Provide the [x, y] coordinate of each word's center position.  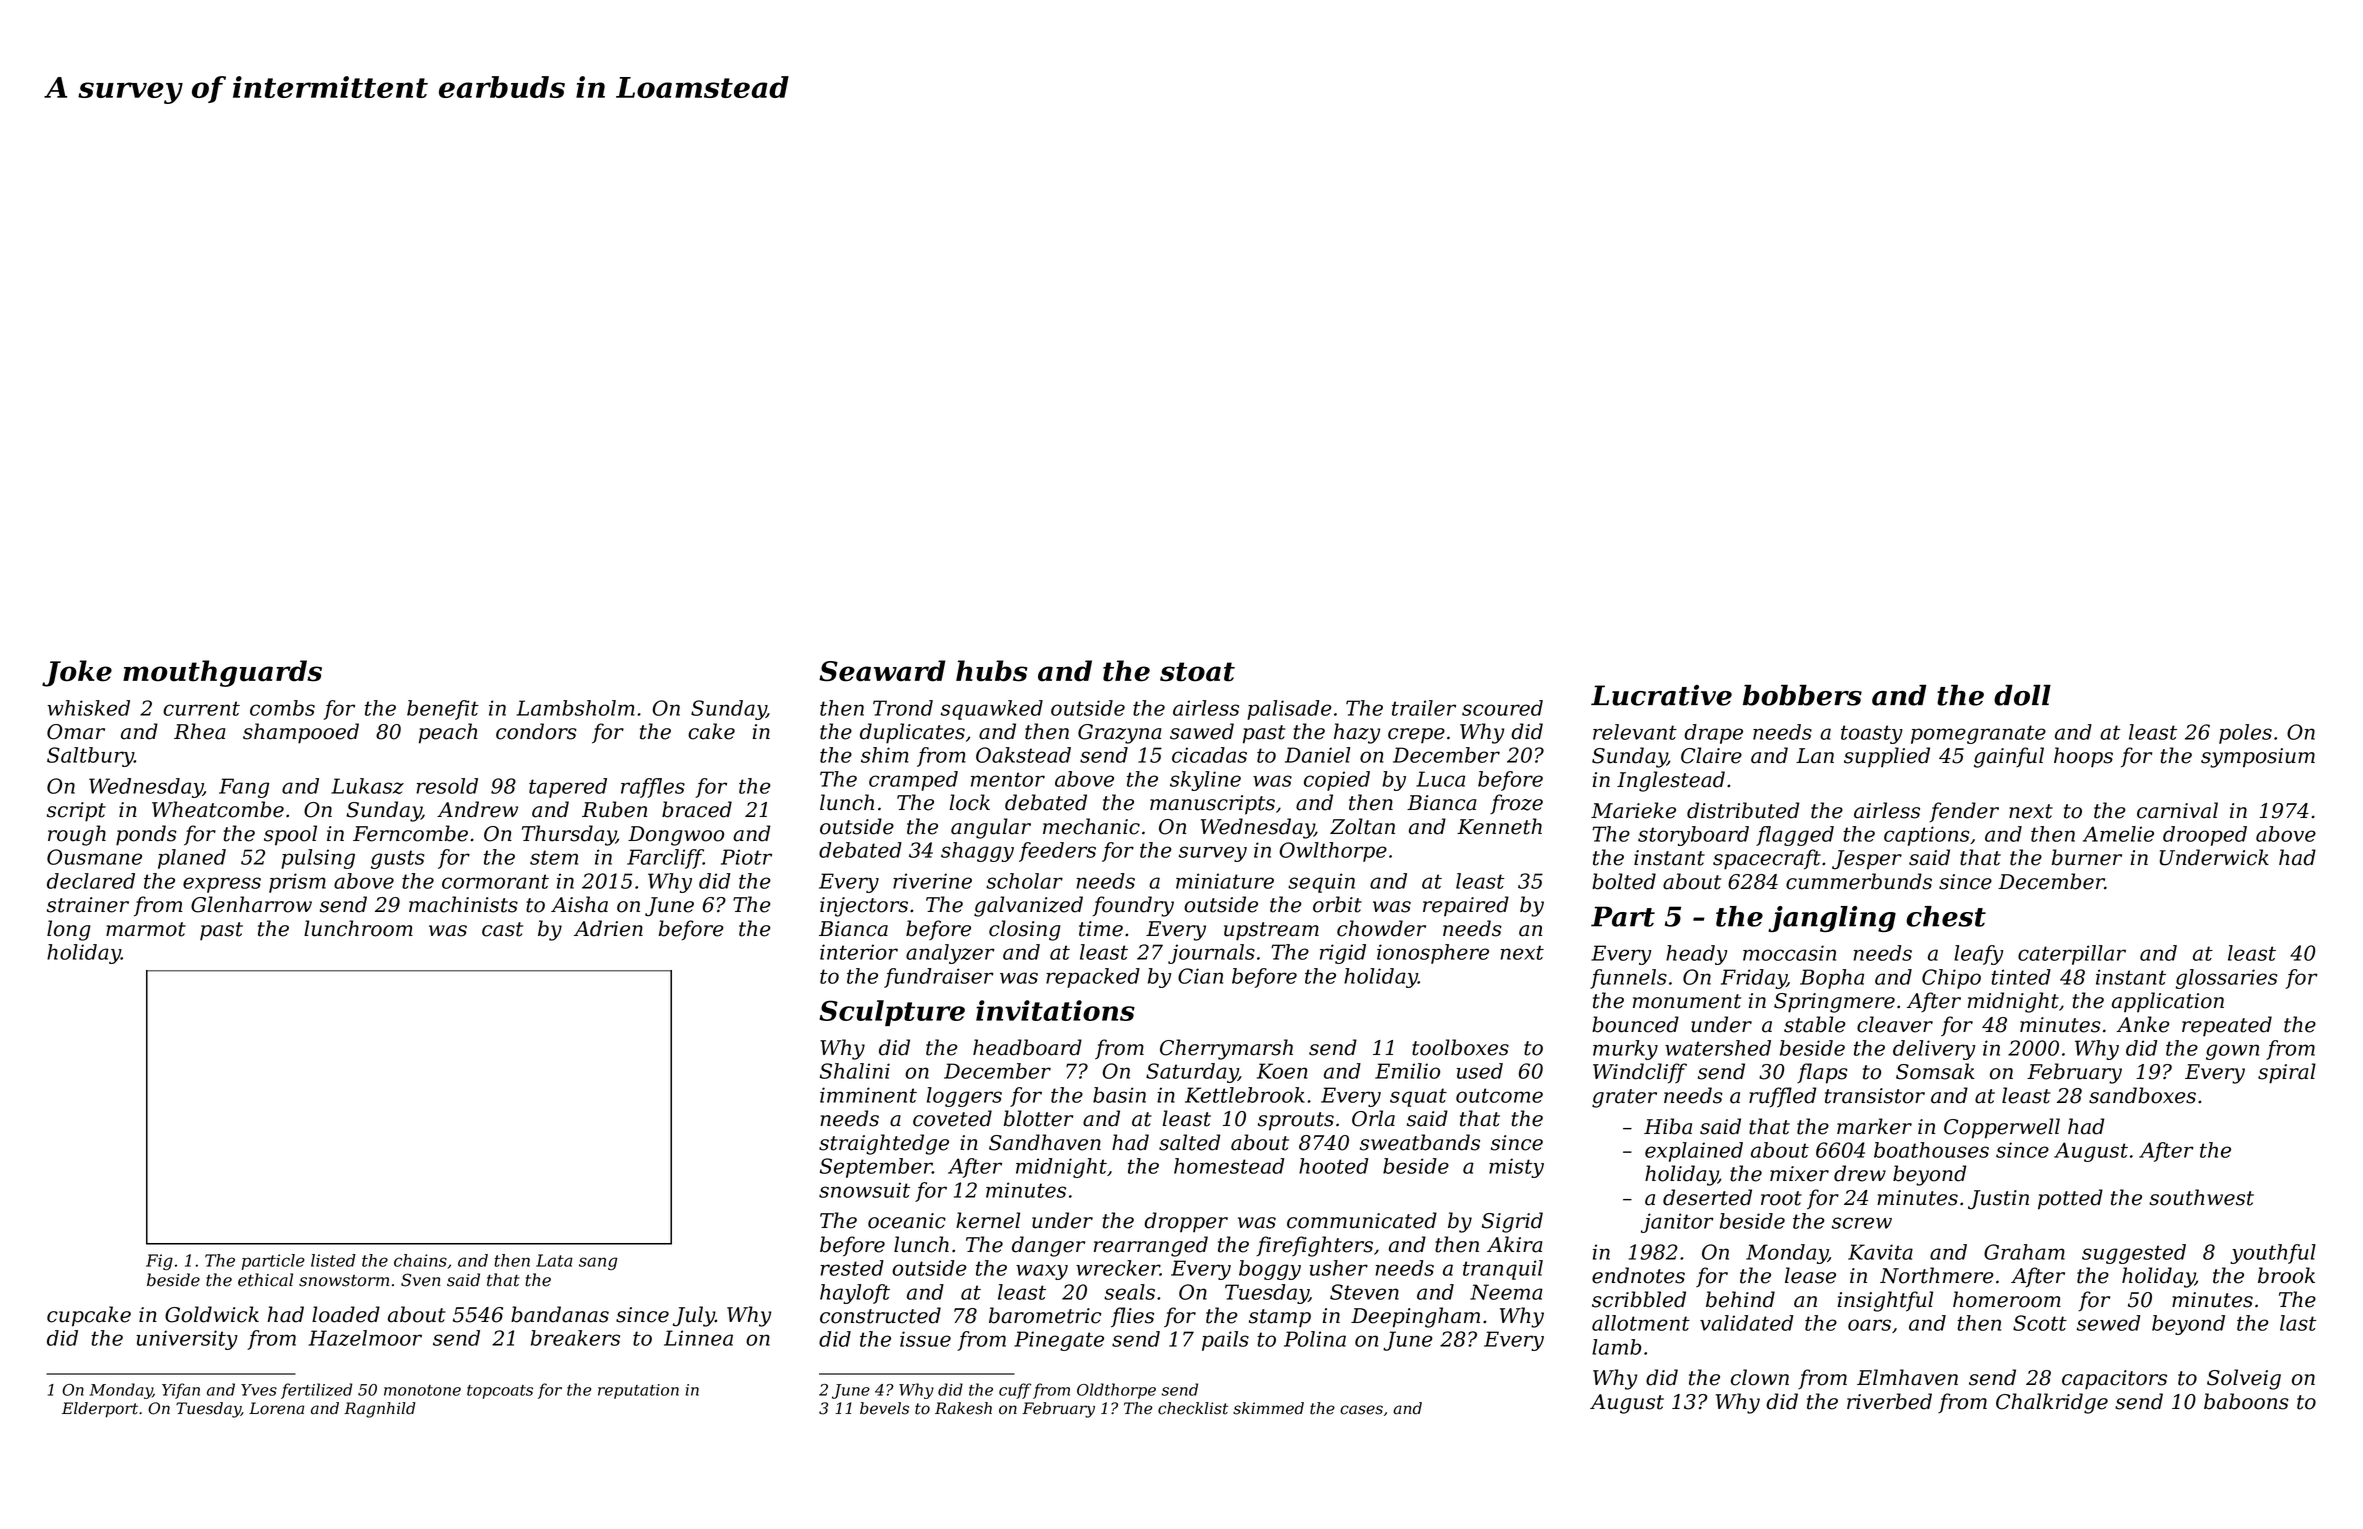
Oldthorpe [1116, 1391]
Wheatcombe [218, 809]
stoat [1197, 672]
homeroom [2007, 1299]
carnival [2177, 810]
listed [333, 1260]
